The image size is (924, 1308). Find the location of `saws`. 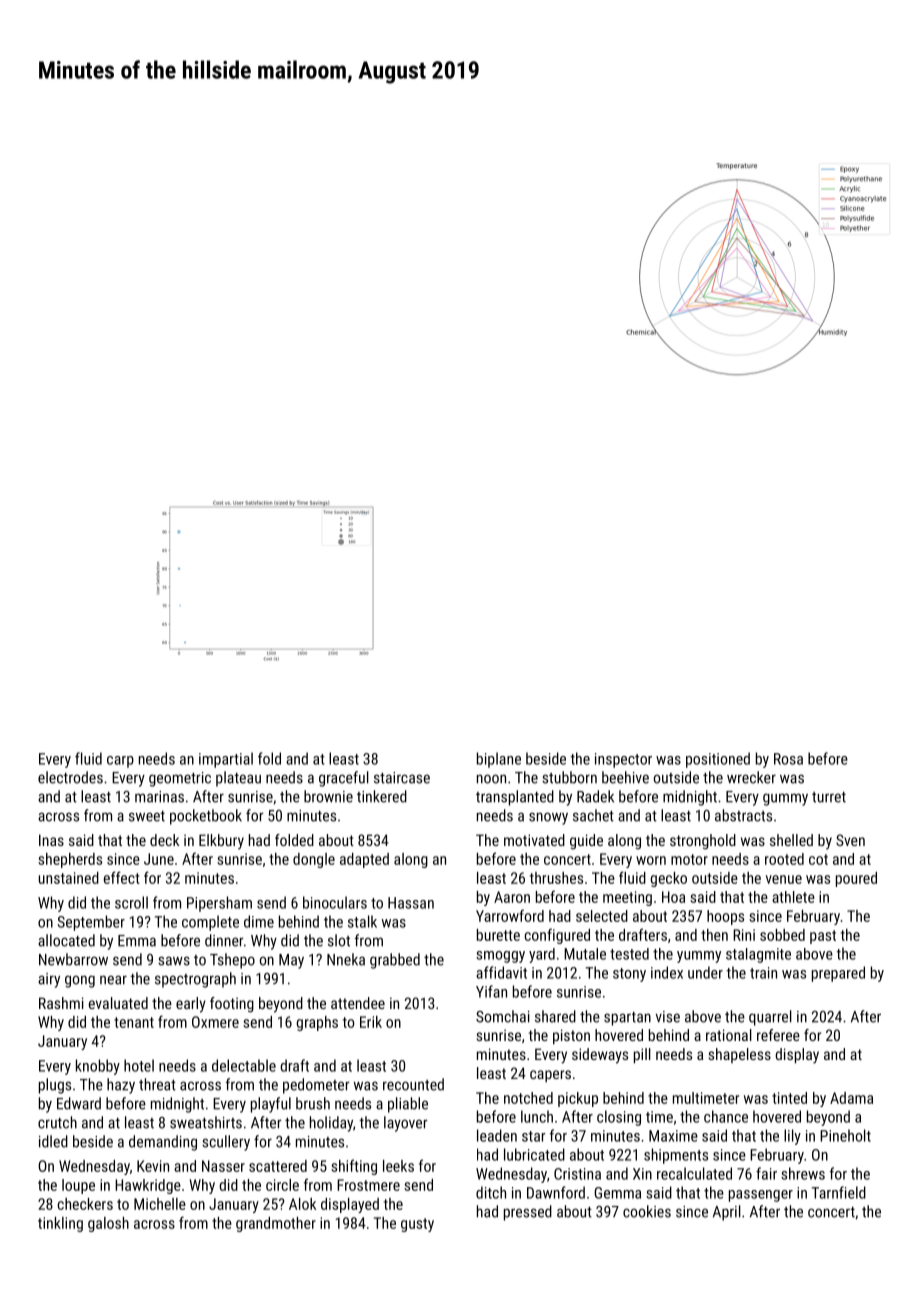

saws is located at coordinates (174, 961).
